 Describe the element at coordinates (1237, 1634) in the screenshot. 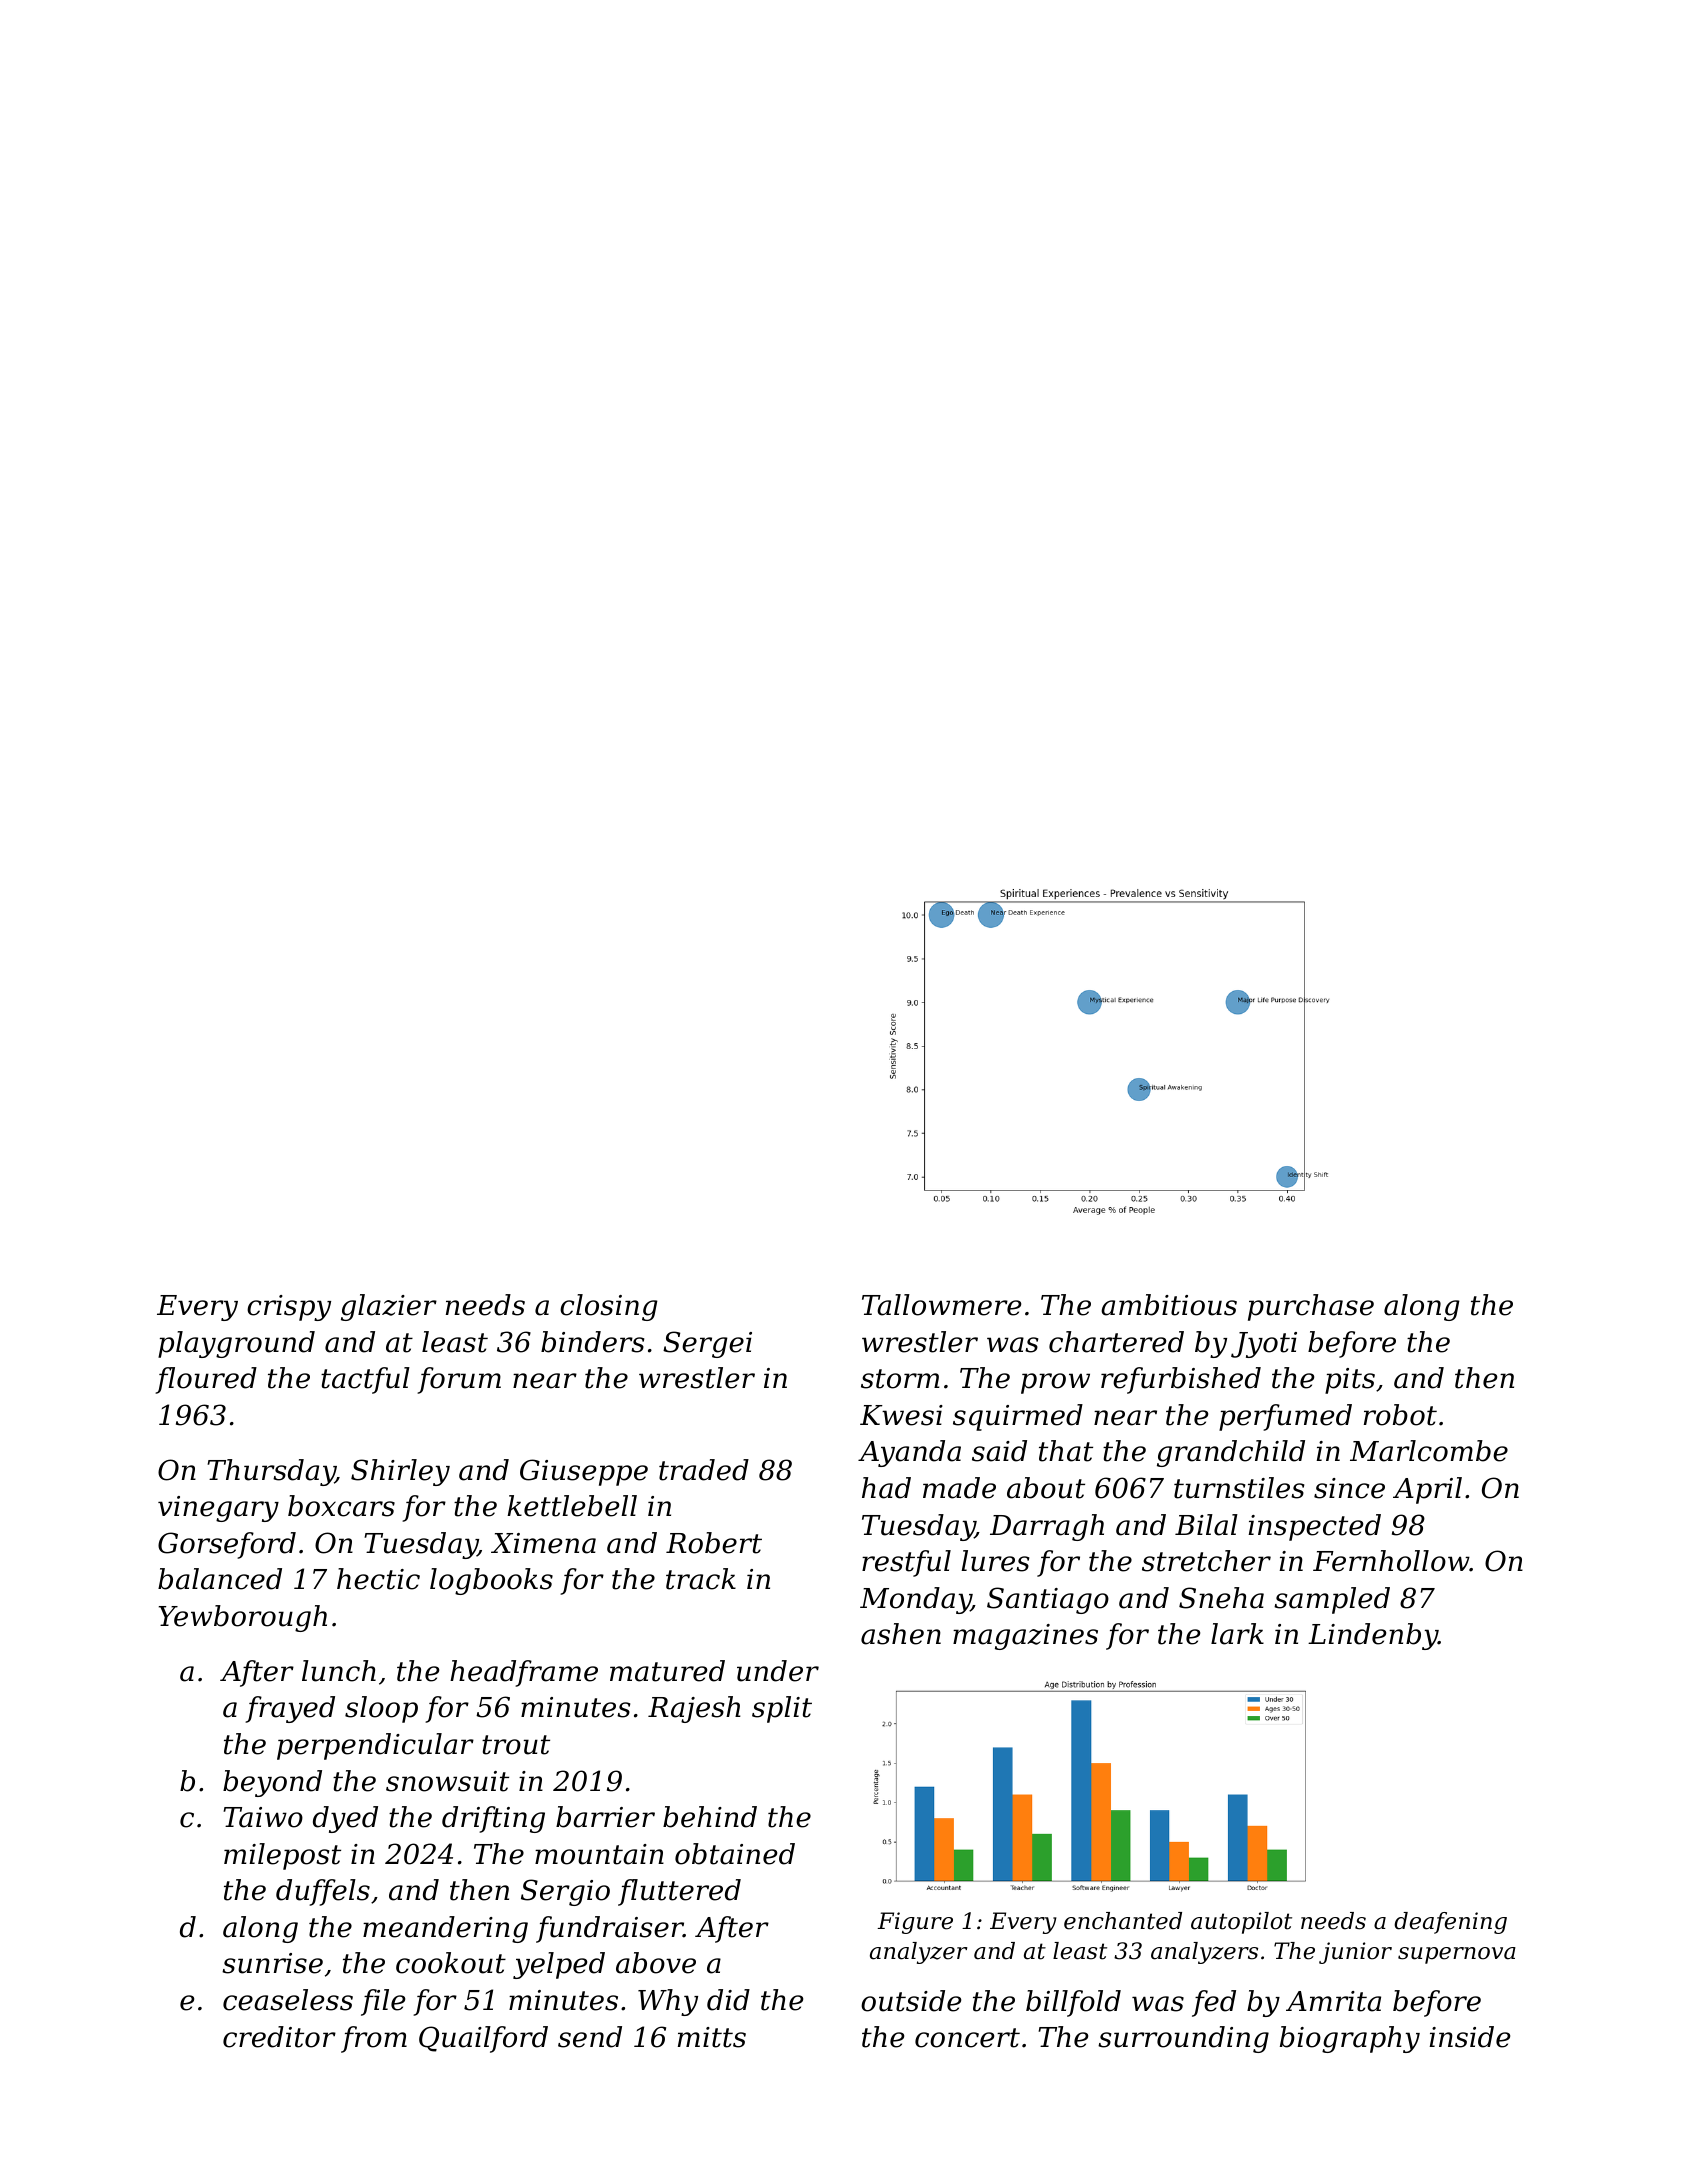

I see `lark` at that location.
